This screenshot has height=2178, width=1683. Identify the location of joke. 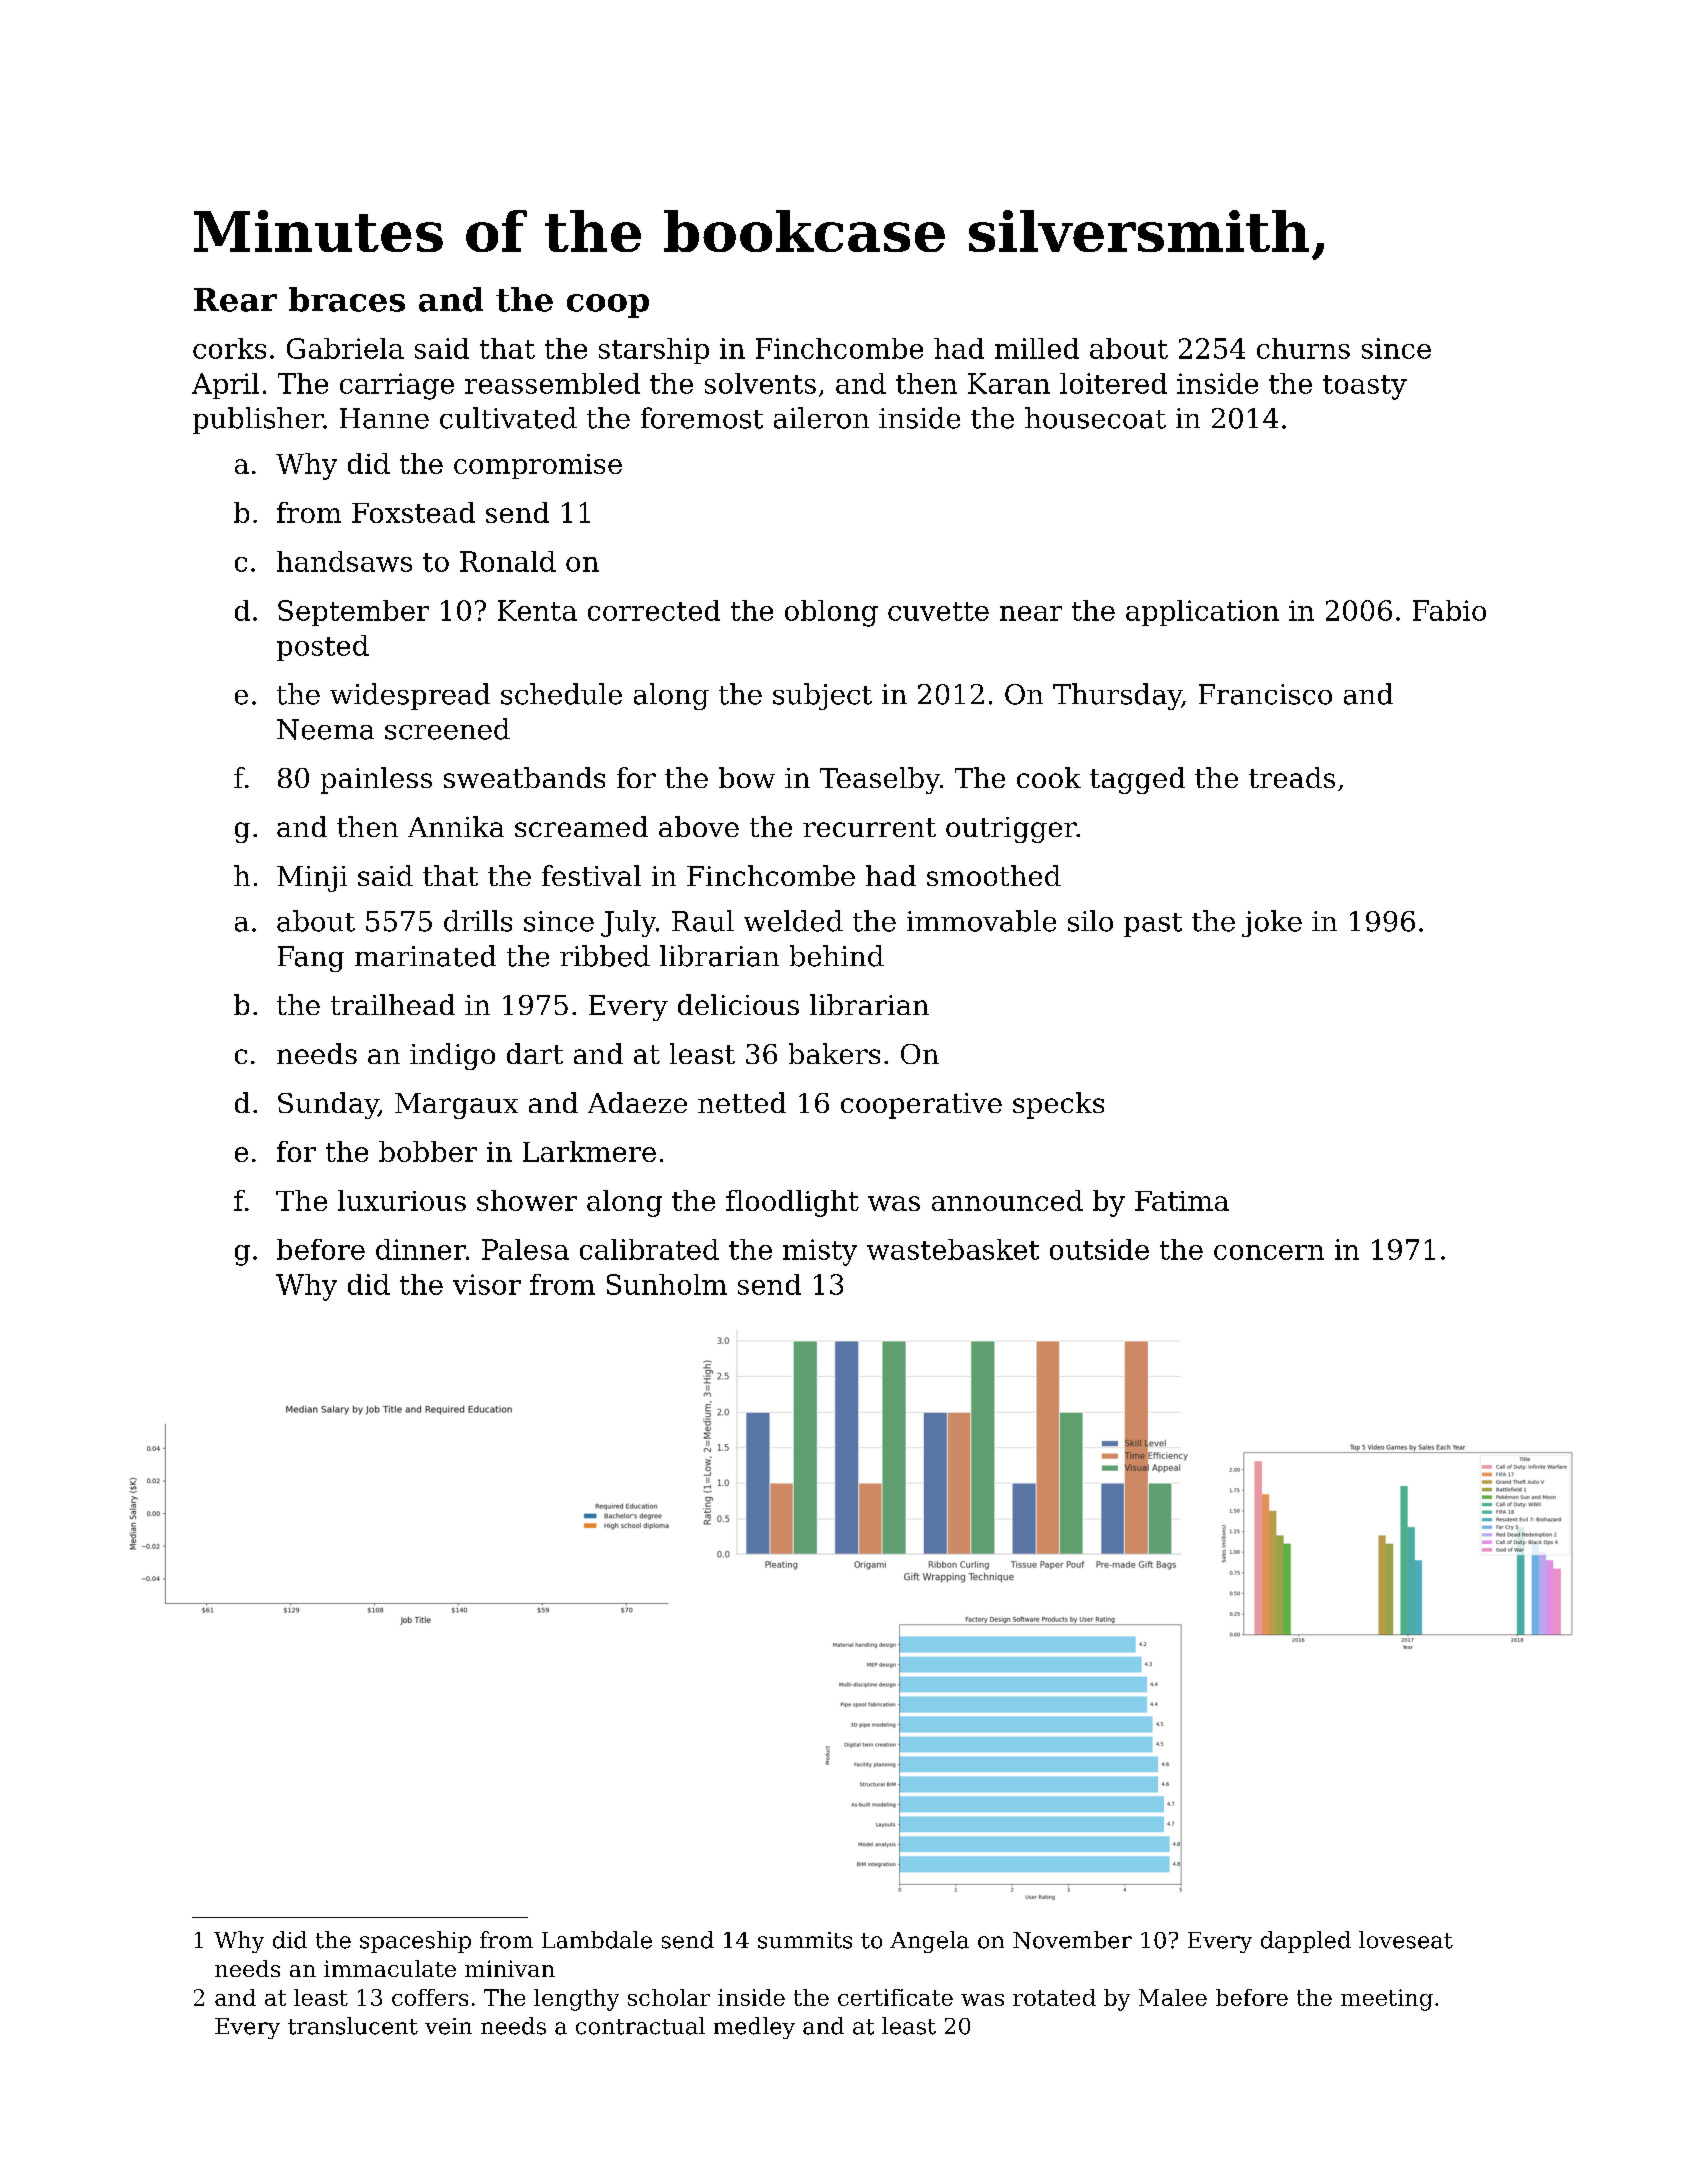
(1272, 923).
